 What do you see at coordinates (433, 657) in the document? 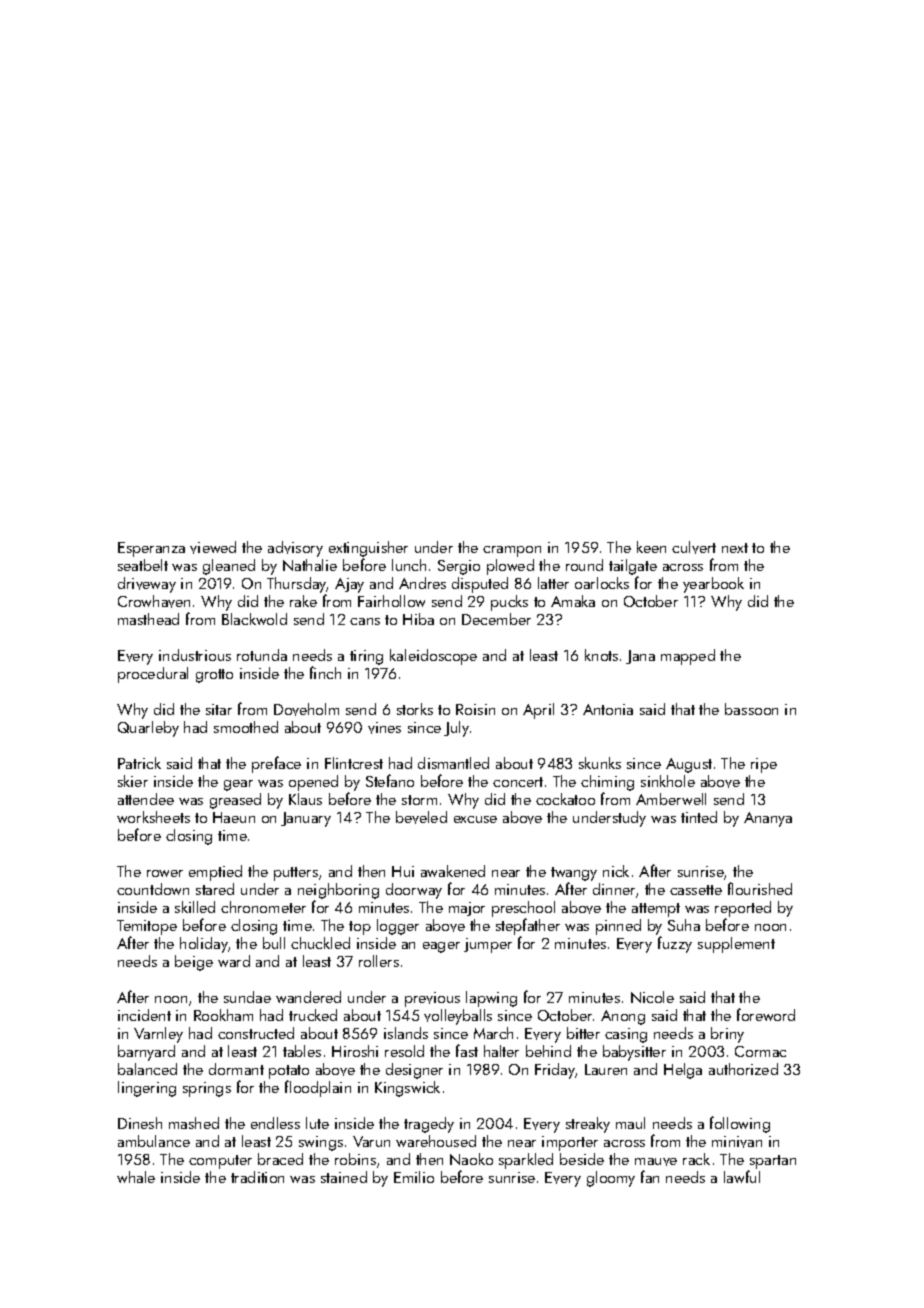
I see `kaleidoscope` at bounding box center [433, 657].
